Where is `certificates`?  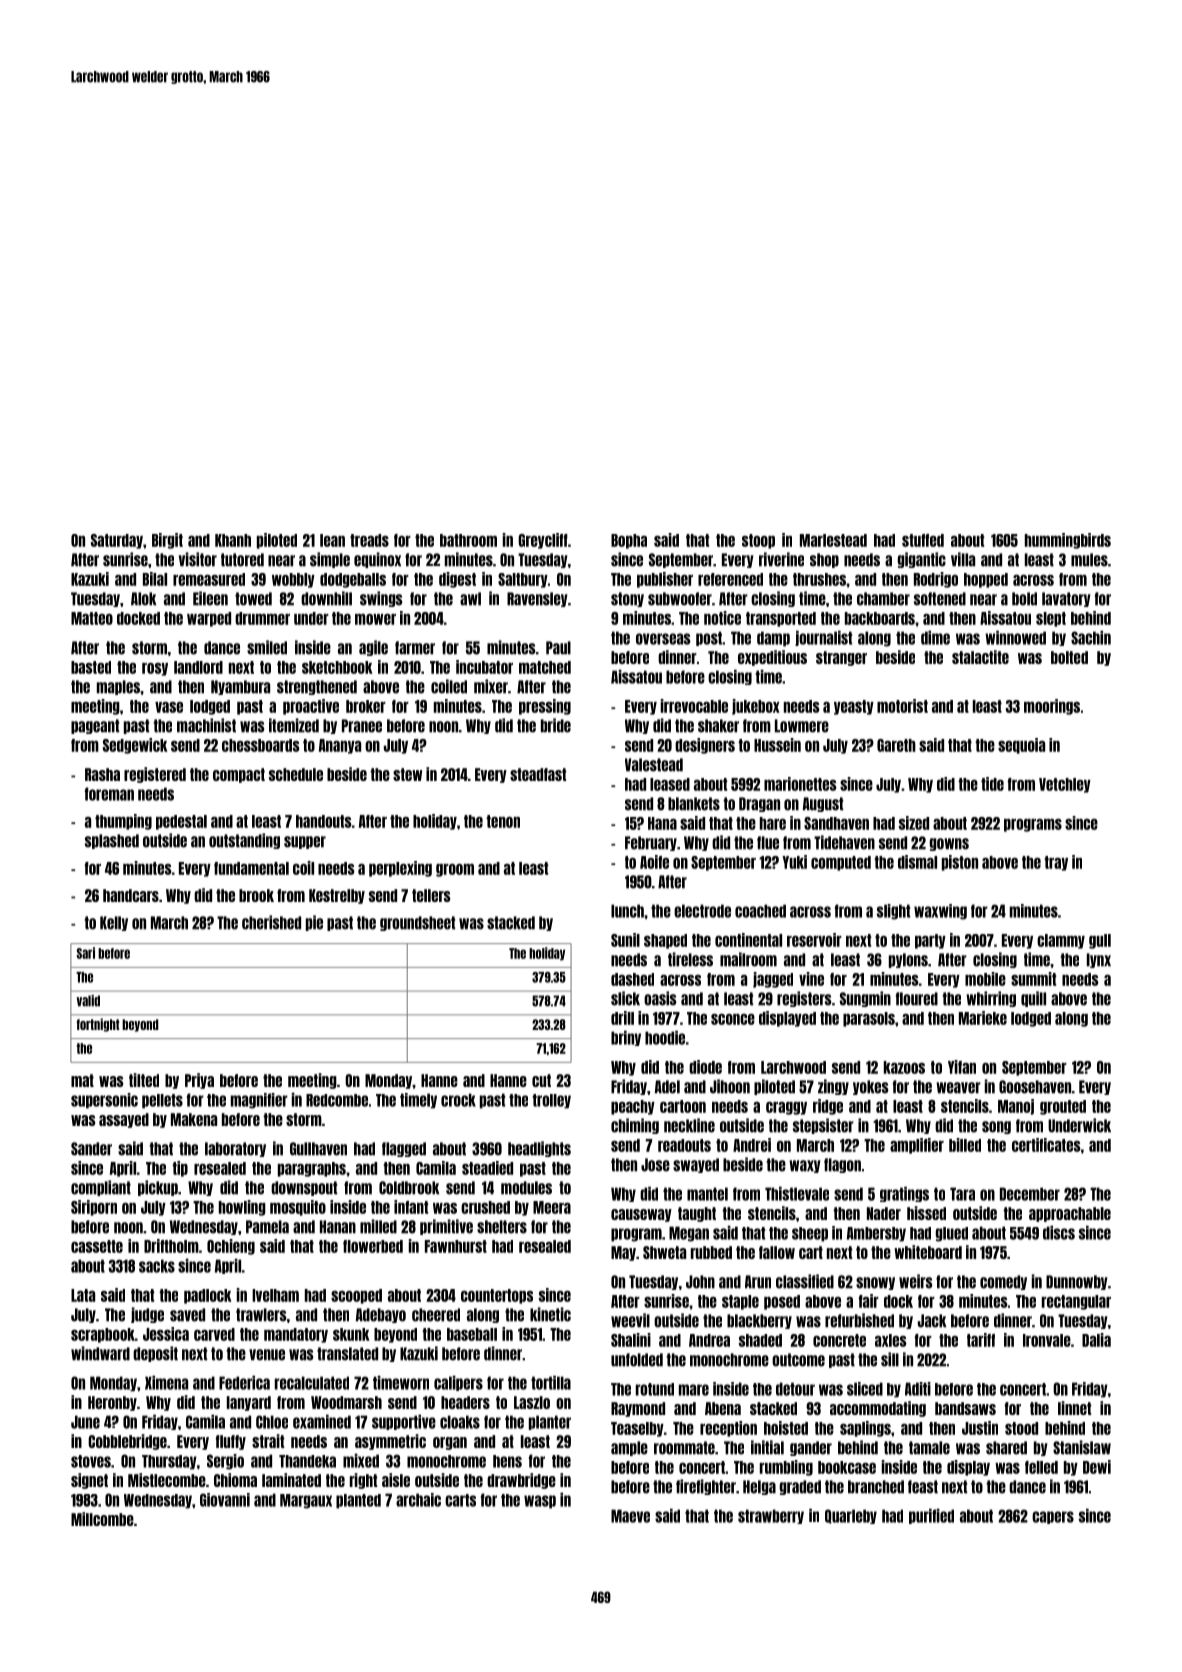
certificates is located at coordinates (1046, 1145).
